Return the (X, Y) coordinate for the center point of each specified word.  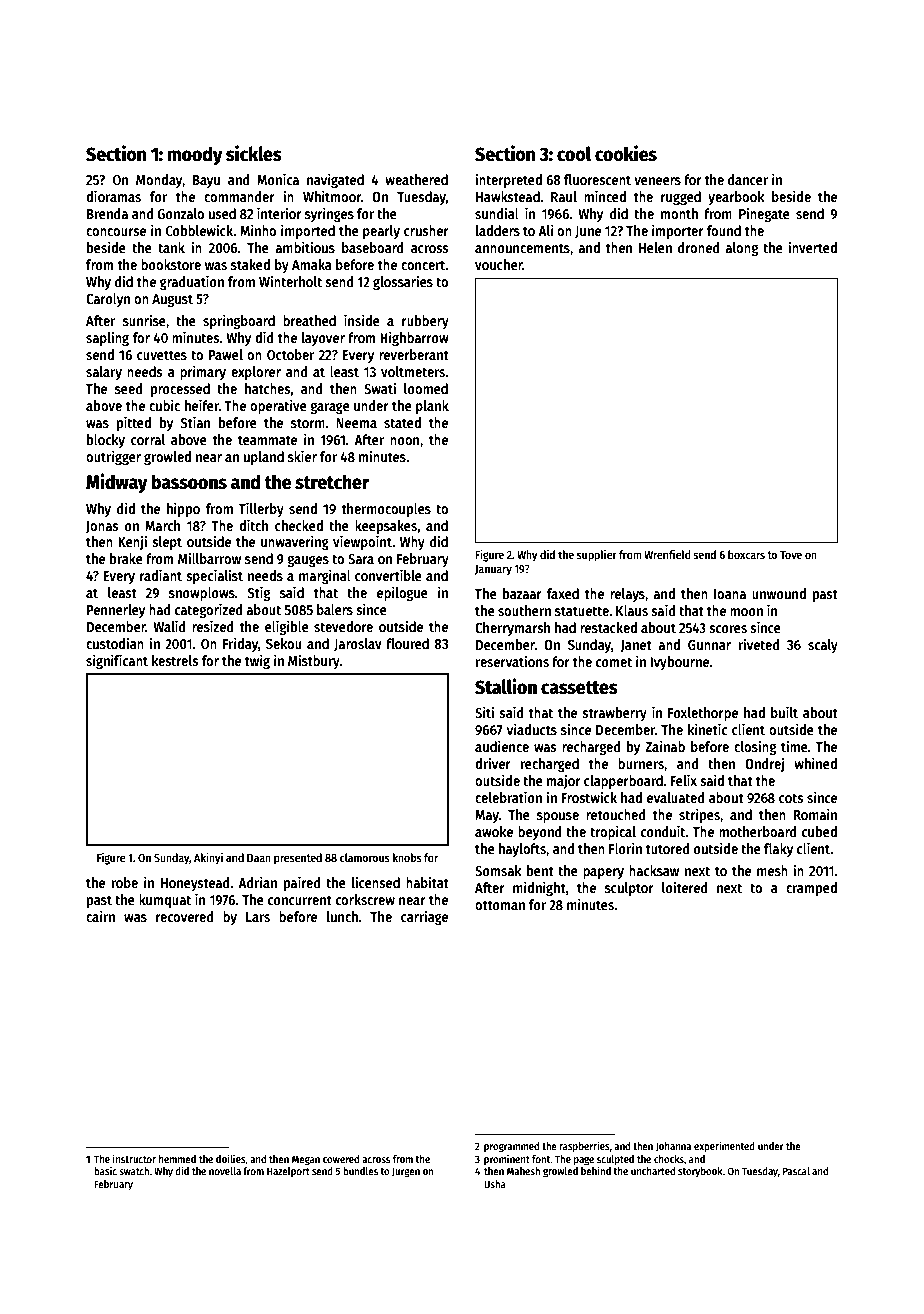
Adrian (257, 882)
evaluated (676, 797)
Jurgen (406, 1172)
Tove (791, 555)
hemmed (177, 1159)
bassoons (189, 482)
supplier (597, 556)
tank (171, 247)
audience (502, 746)
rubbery (425, 322)
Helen (655, 247)
